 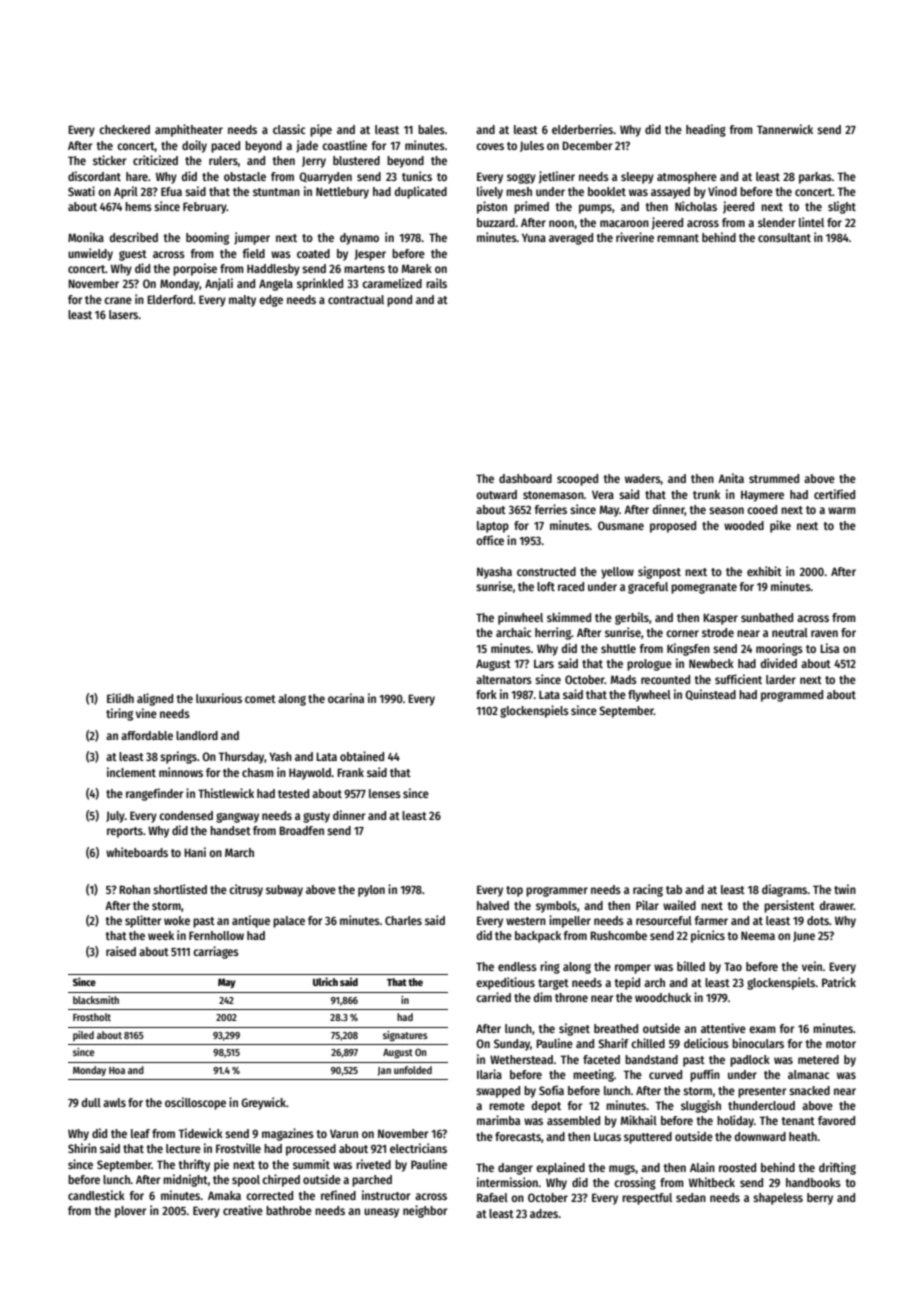 What do you see at coordinates (785, 129) in the page?
I see `Tannerwick` at bounding box center [785, 129].
